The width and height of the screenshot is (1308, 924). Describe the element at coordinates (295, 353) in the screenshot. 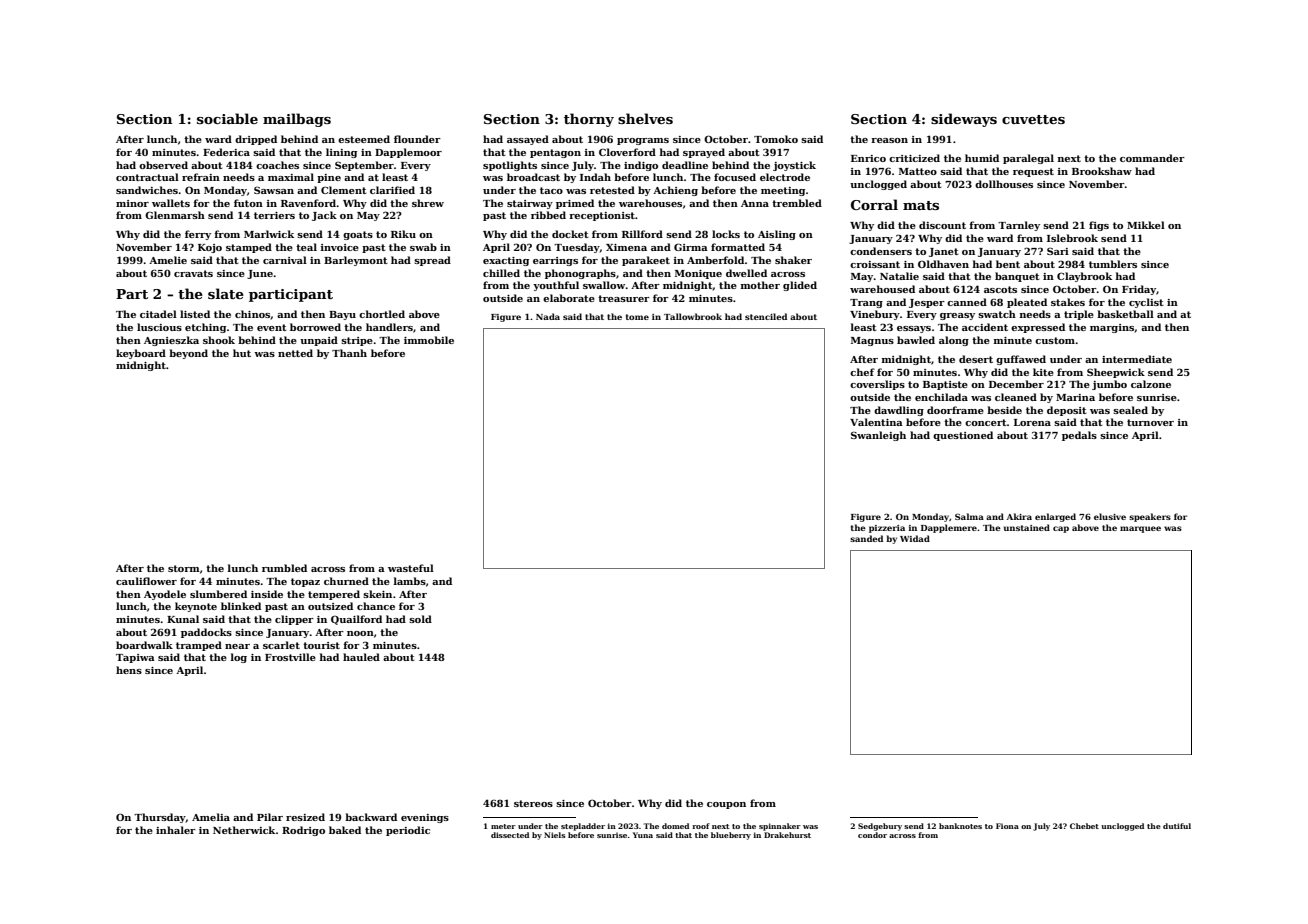

I see `netted` at that location.
